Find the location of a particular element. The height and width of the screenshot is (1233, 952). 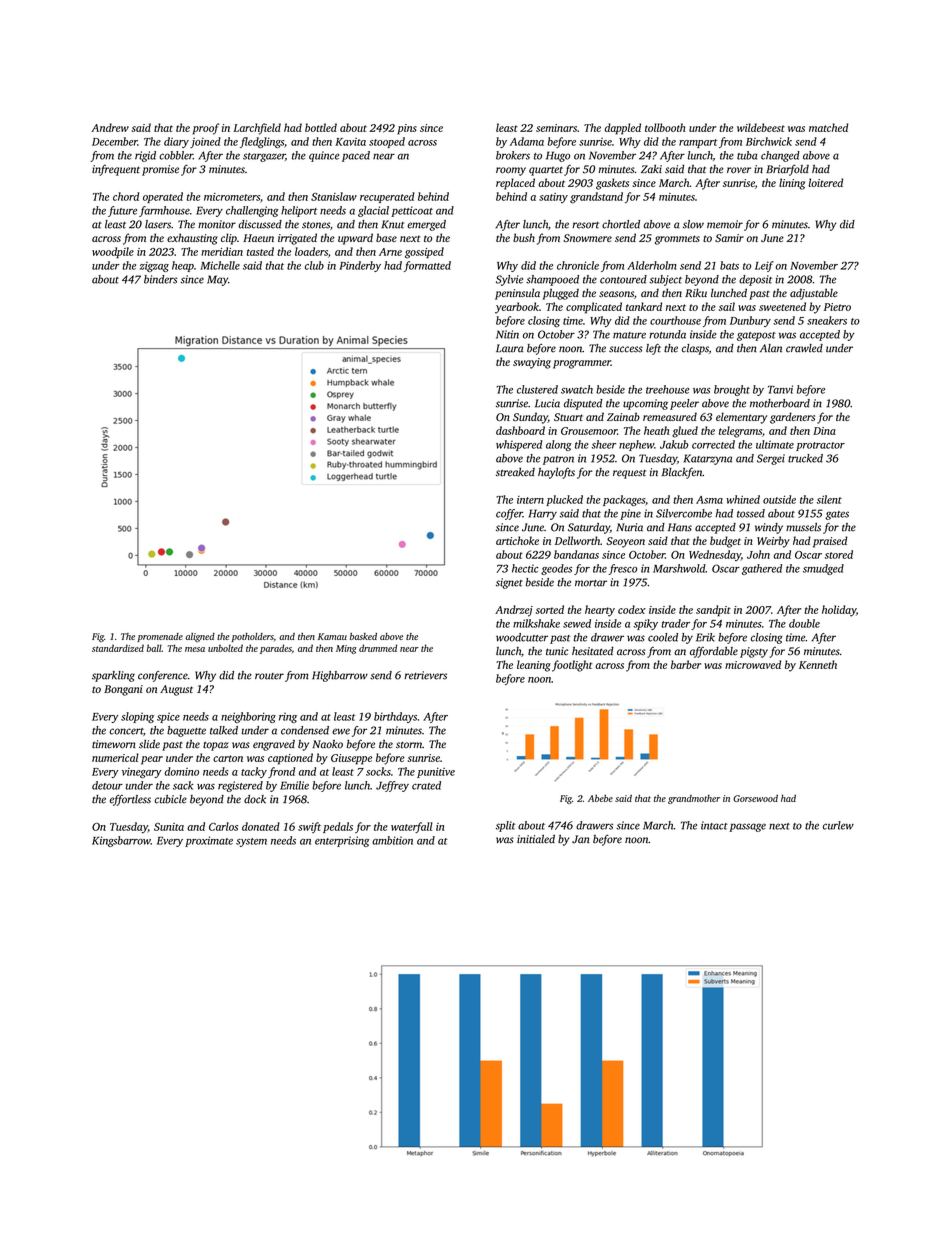

yearbook is located at coordinates (517, 308).
